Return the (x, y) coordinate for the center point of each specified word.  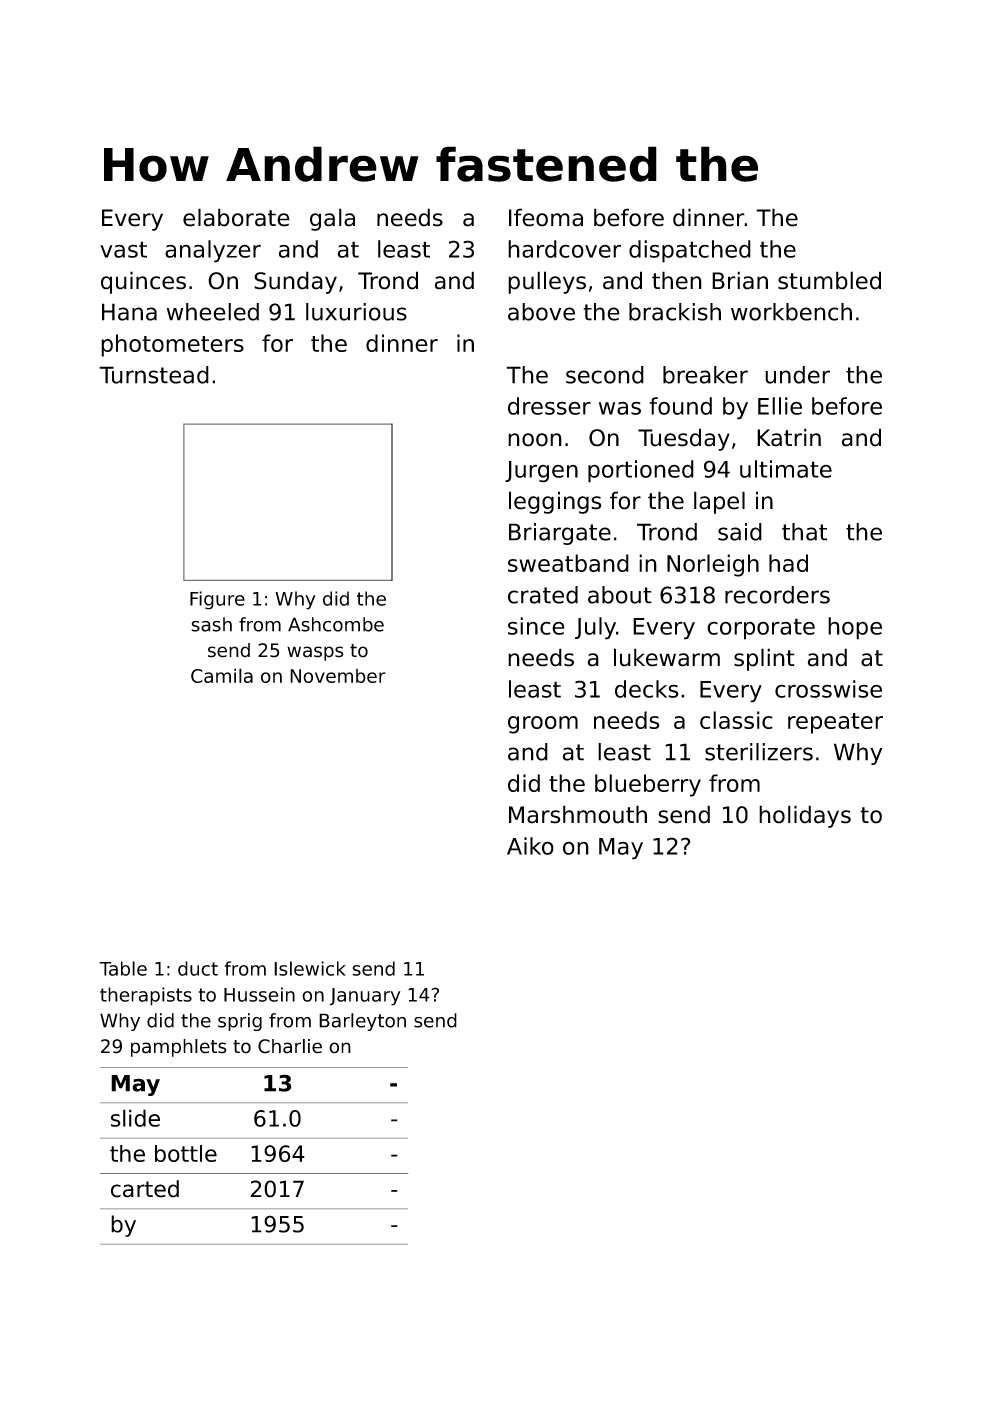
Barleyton (362, 1022)
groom (543, 725)
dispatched (690, 251)
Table (123, 968)
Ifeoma (546, 217)
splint (764, 659)
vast (123, 249)
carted (145, 1189)
